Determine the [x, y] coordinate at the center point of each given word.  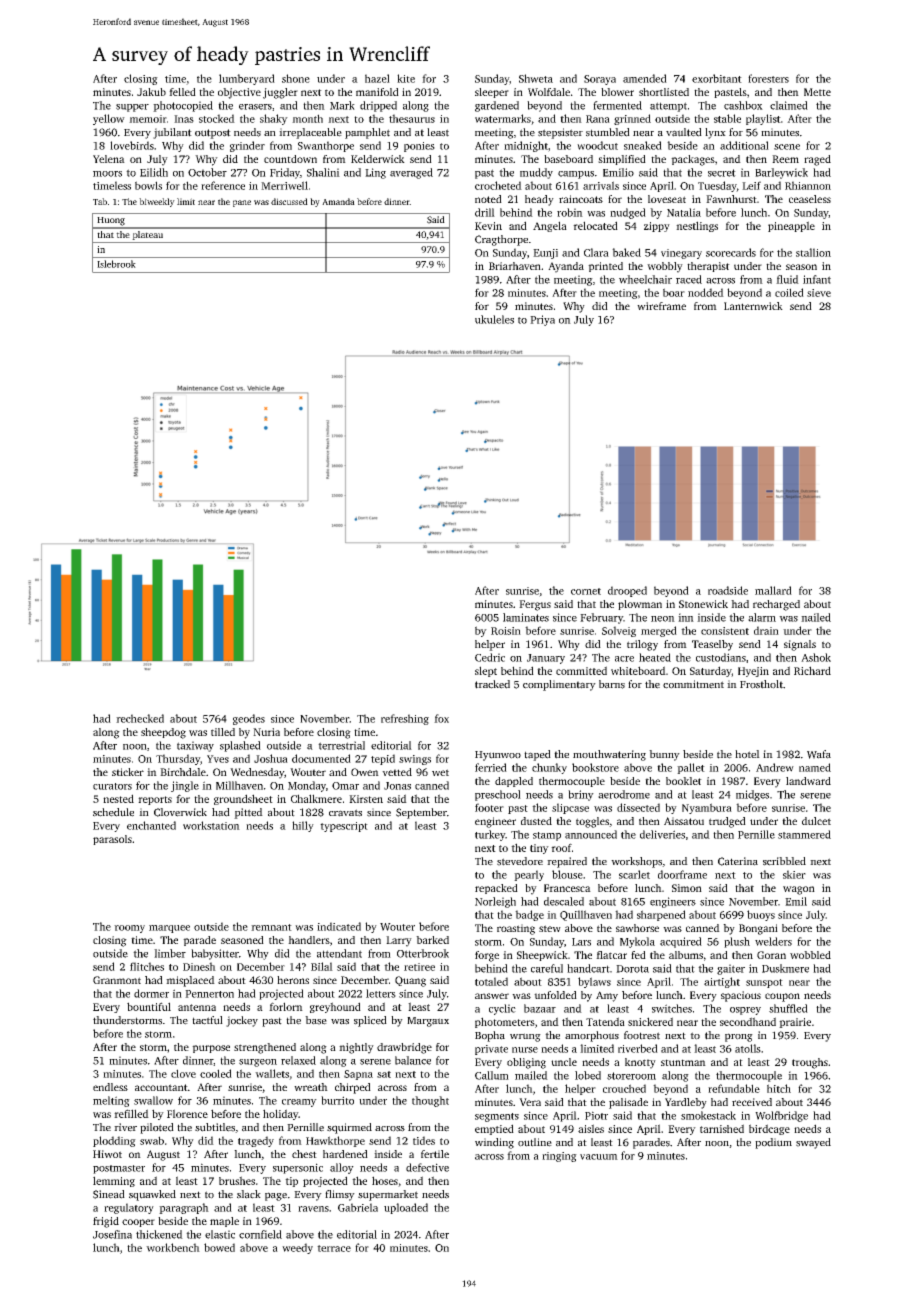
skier [794, 874]
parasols [112, 840]
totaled [491, 981]
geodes [249, 719]
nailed [816, 617]
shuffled [788, 1008]
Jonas [397, 786]
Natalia [684, 212]
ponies [419, 147]
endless [110, 1087]
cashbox [743, 105]
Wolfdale [549, 92]
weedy [297, 1248]
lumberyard [247, 79]
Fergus [535, 605]
